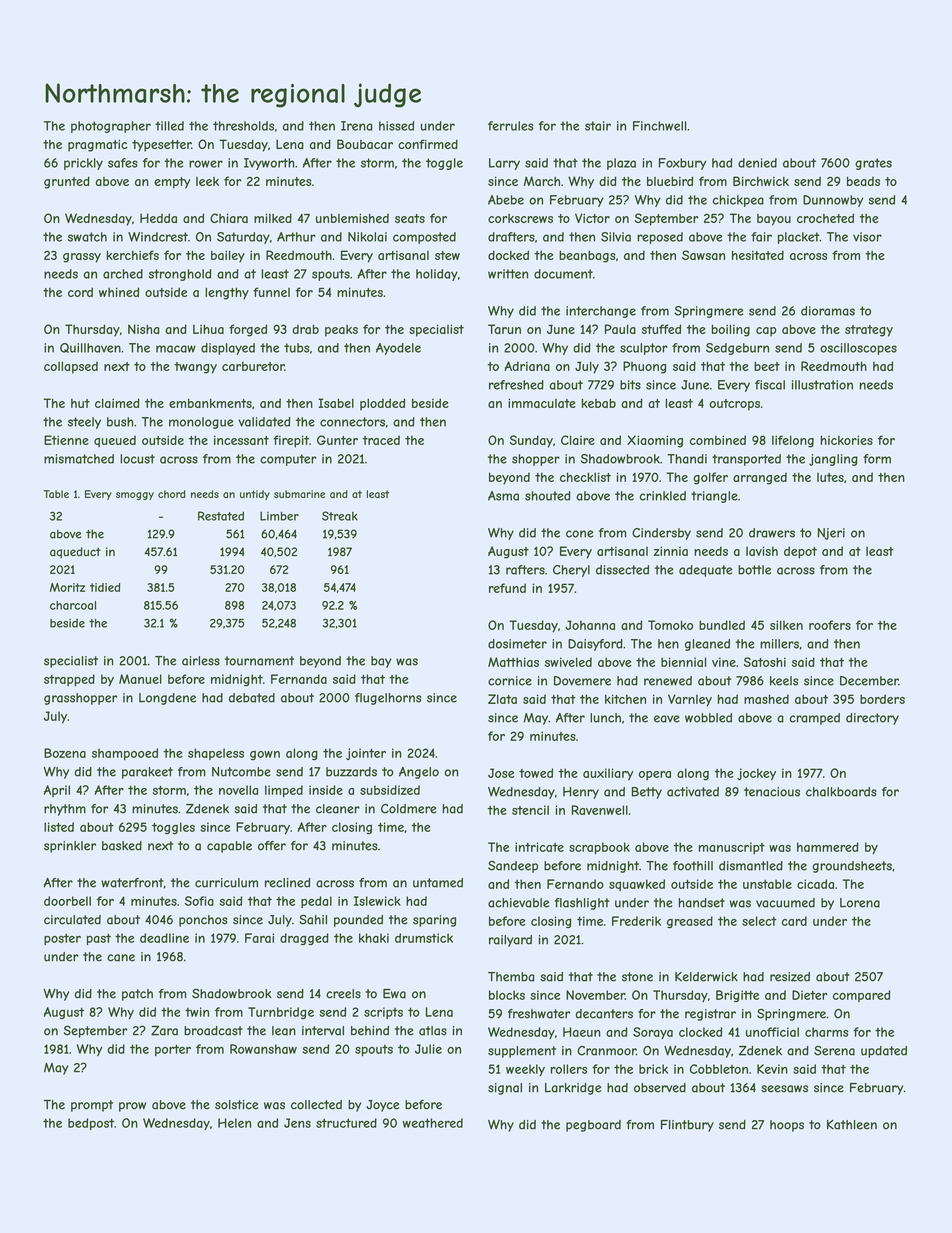 Image resolution: width=952 pixels, height=1233 pixels. What do you see at coordinates (117, 403) in the screenshot?
I see `claimed` at bounding box center [117, 403].
